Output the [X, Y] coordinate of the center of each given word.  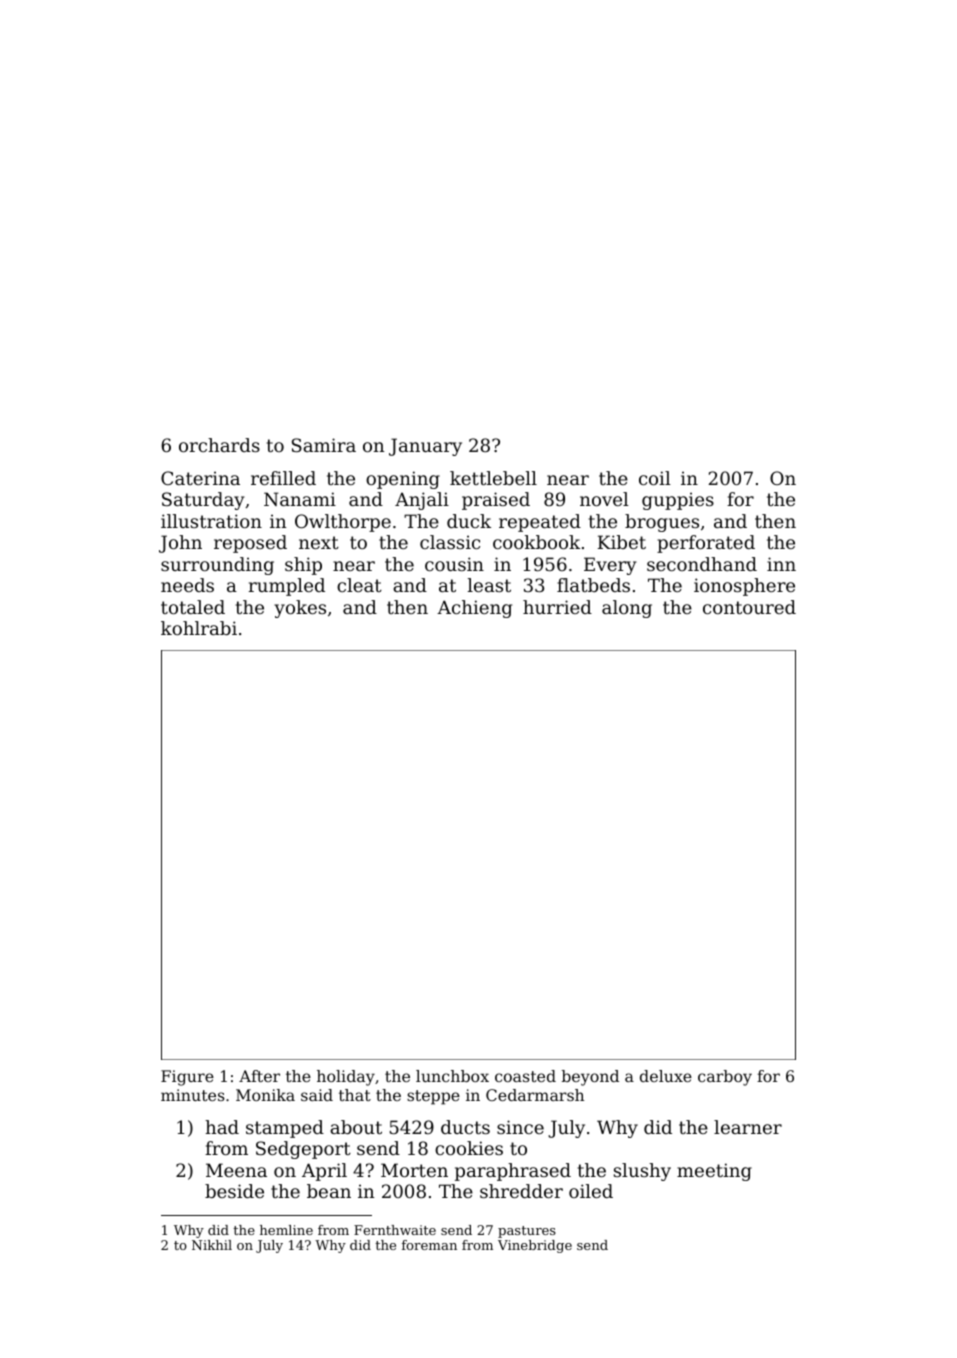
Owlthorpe [343, 523]
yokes [300, 609]
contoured [749, 607]
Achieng [474, 609]
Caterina [200, 478]
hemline [286, 1230]
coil [655, 478]
